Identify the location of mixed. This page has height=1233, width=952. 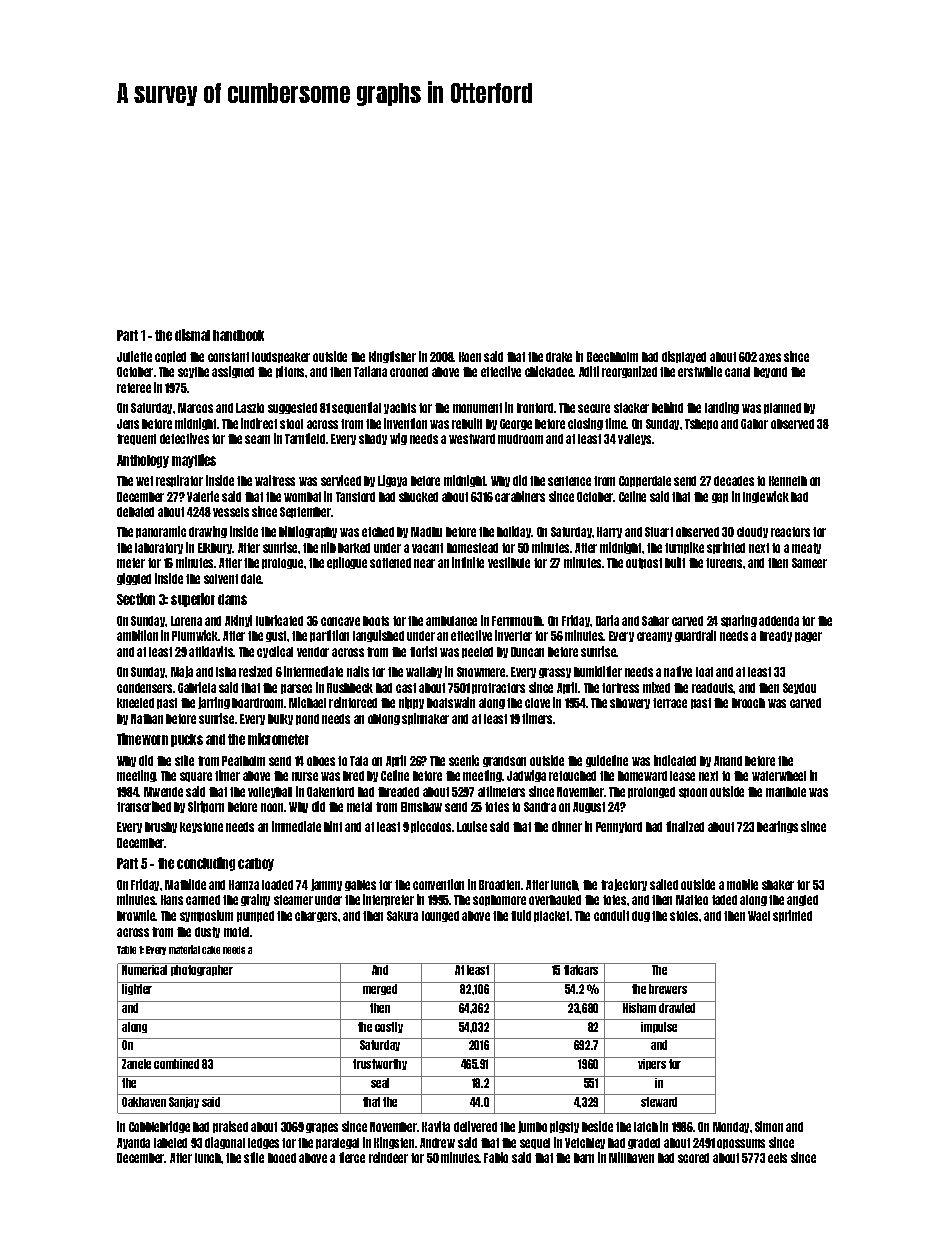
(656, 687).
